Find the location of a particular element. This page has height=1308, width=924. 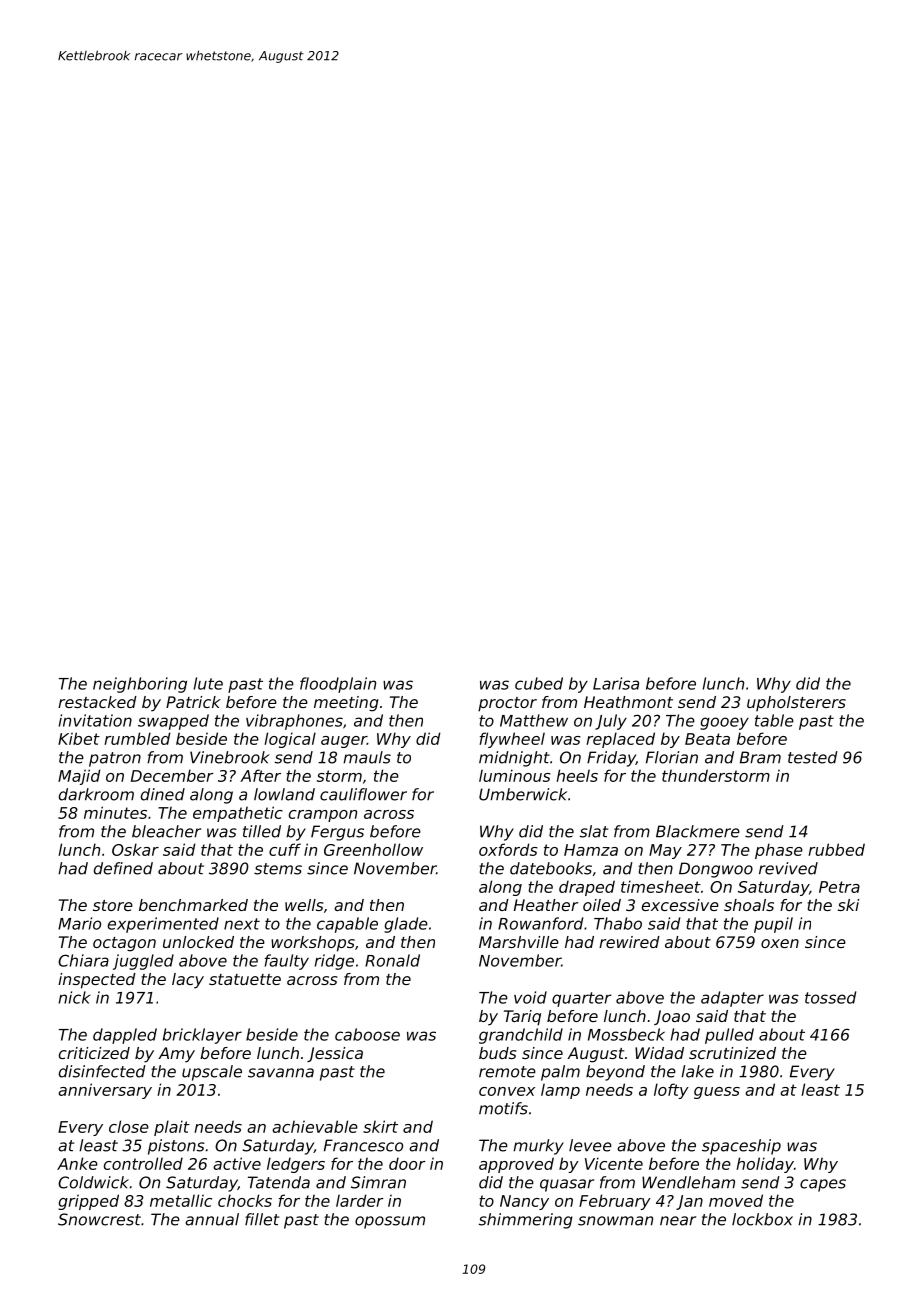

bleacher is located at coordinates (166, 831).
